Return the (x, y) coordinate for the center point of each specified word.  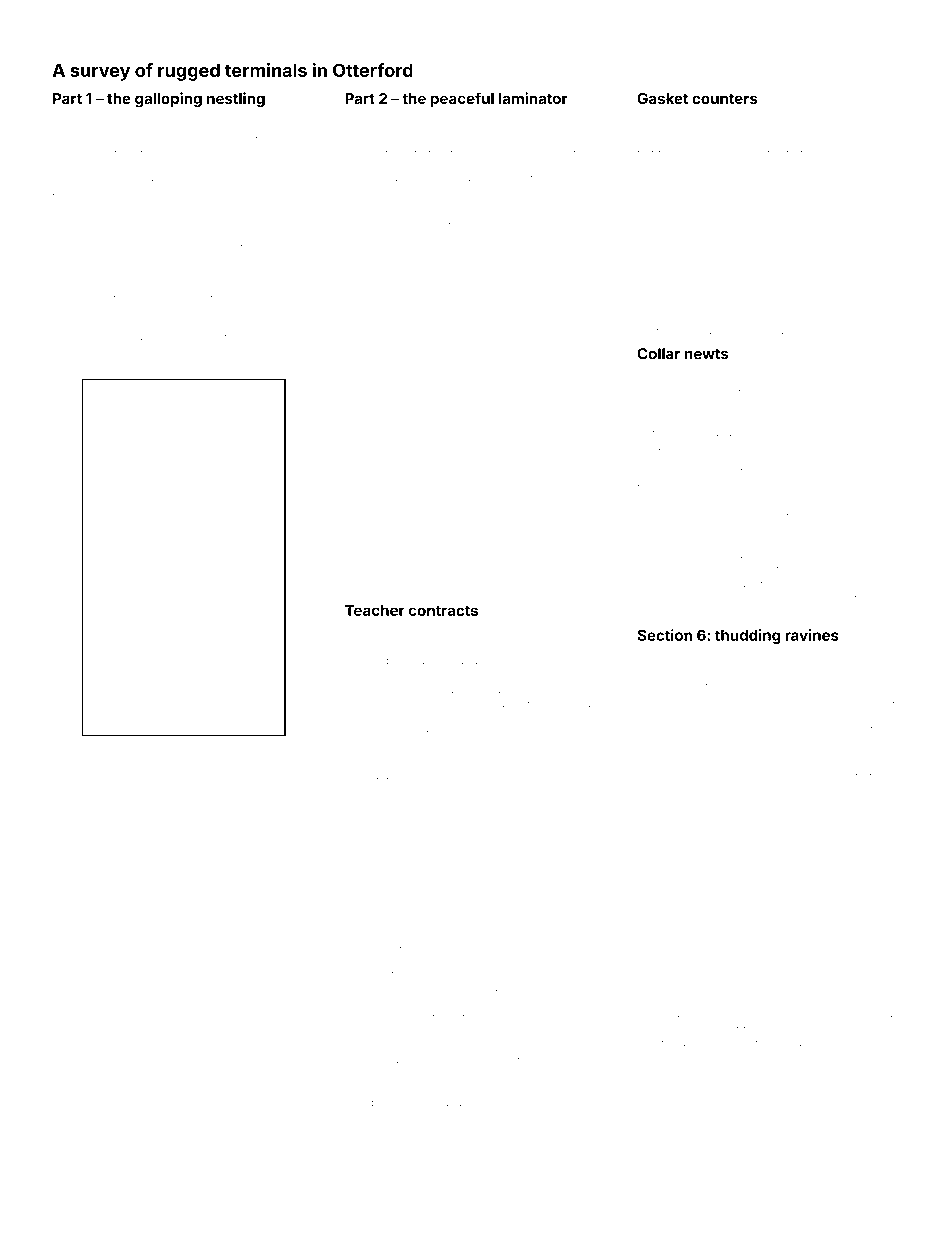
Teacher (375, 610)
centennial (437, 587)
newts (707, 354)
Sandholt (76, 249)
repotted (420, 164)
